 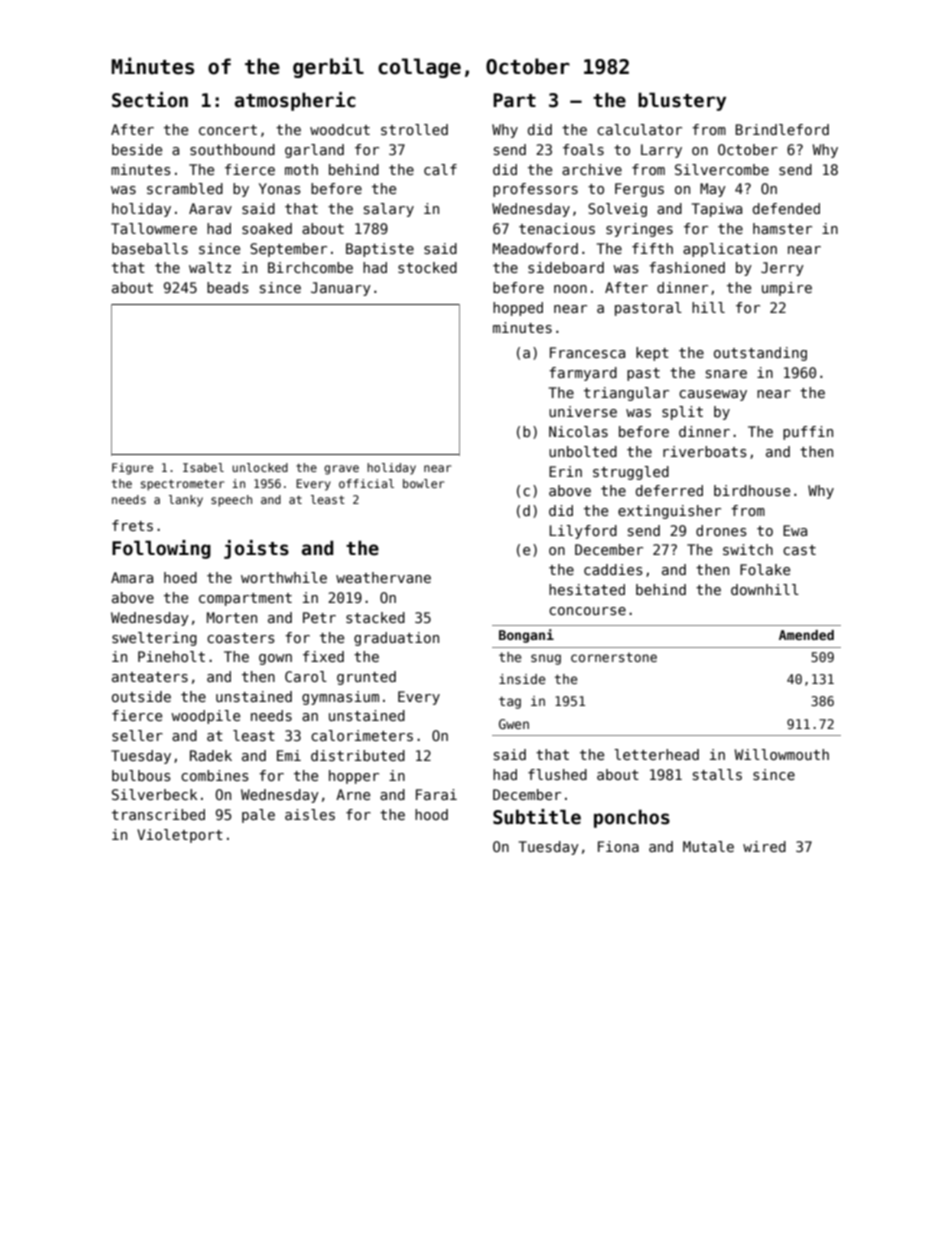 What do you see at coordinates (289, 755) in the page?
I see `Emi` at bounding box center [289, 755].
